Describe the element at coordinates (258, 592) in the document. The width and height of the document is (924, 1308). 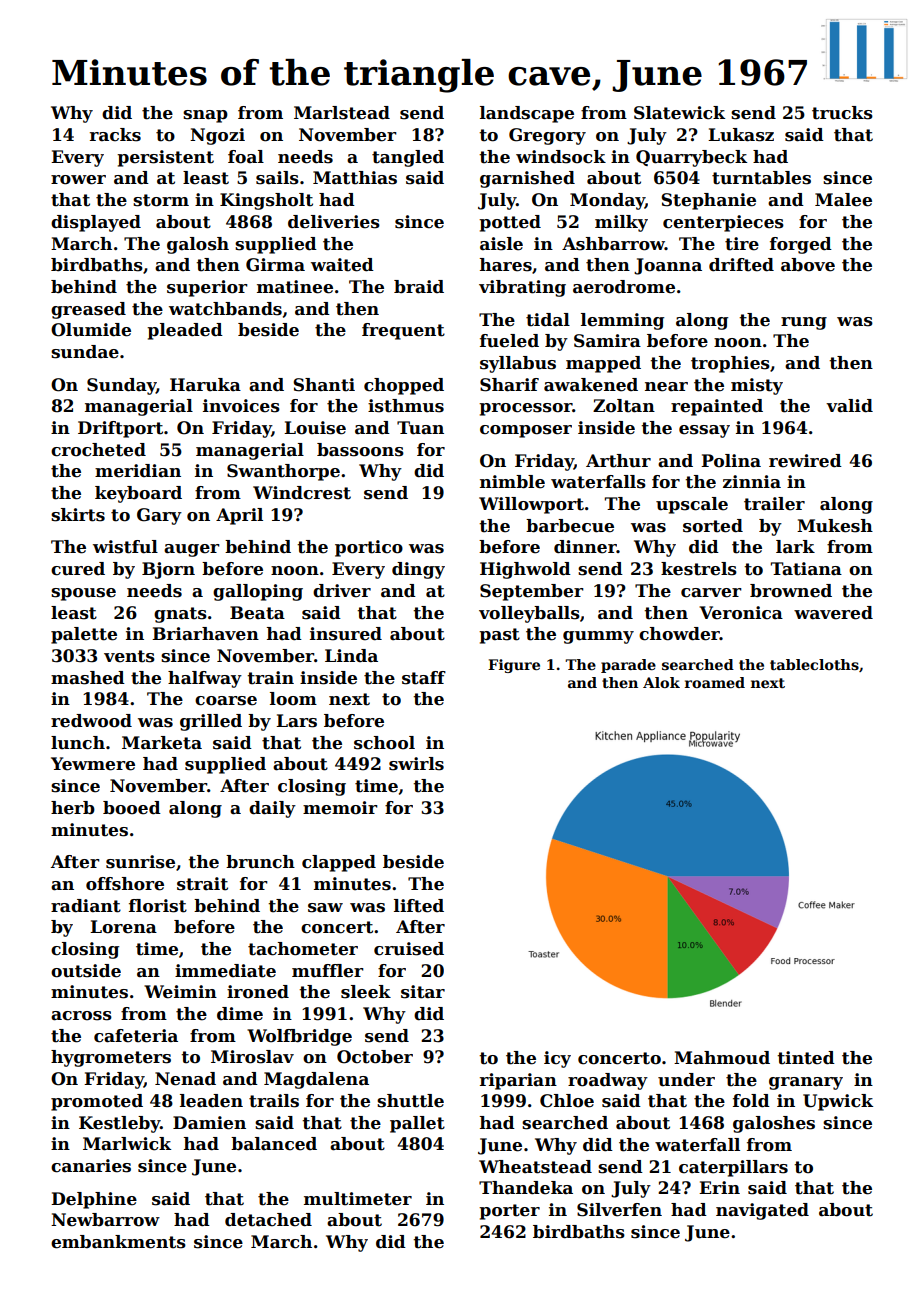
I see `galloping` at that location.
